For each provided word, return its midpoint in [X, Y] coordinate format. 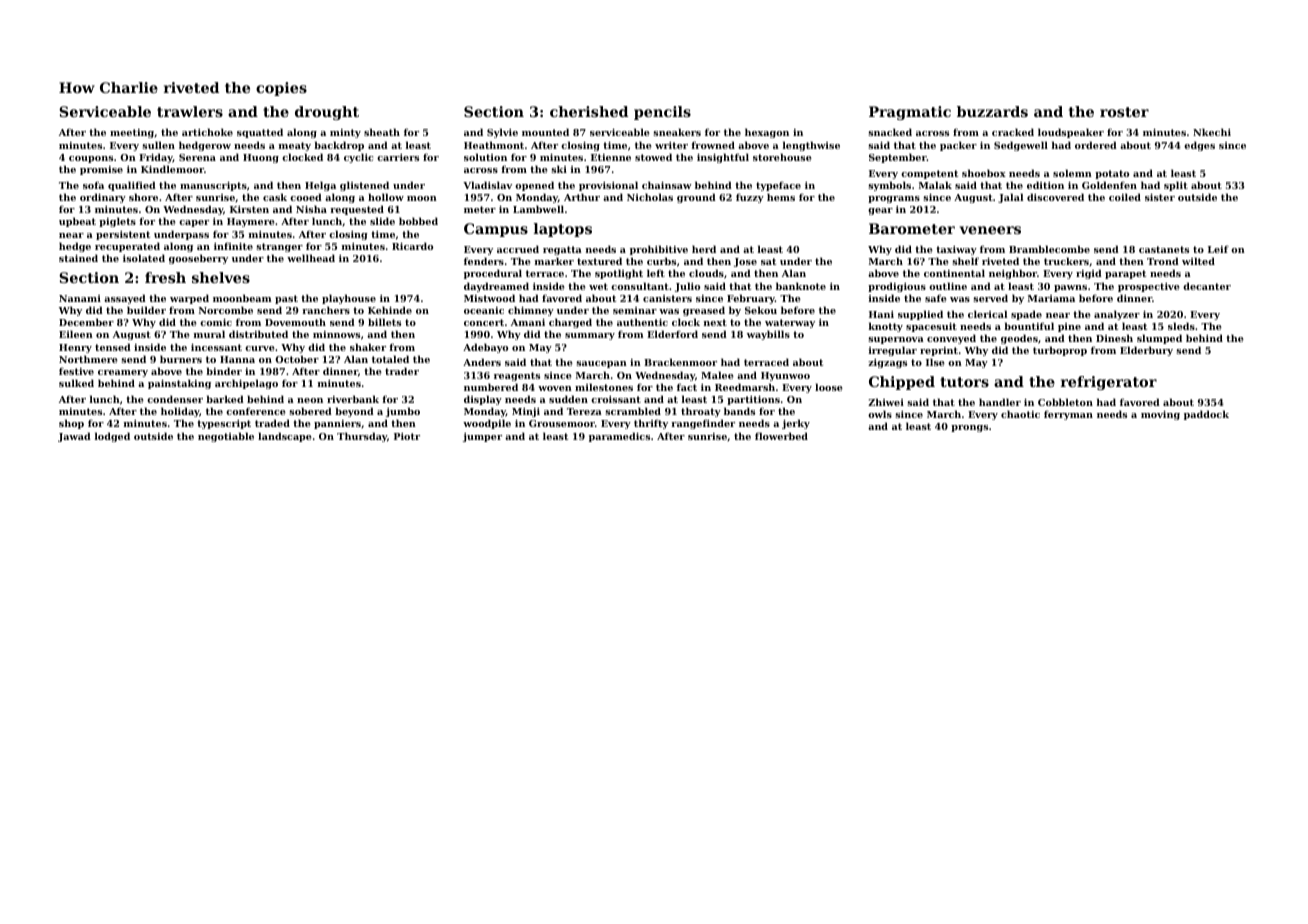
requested [357, 210]
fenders [484, 261]
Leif [1218, 249]
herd [704, 249]
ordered [1096, 145]
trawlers [190, 111]
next [715, 322]
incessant [216, 347]
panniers [337, 424]
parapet [1125, 274]
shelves [221, 277]
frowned [713, 145]
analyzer [1117, 315]
